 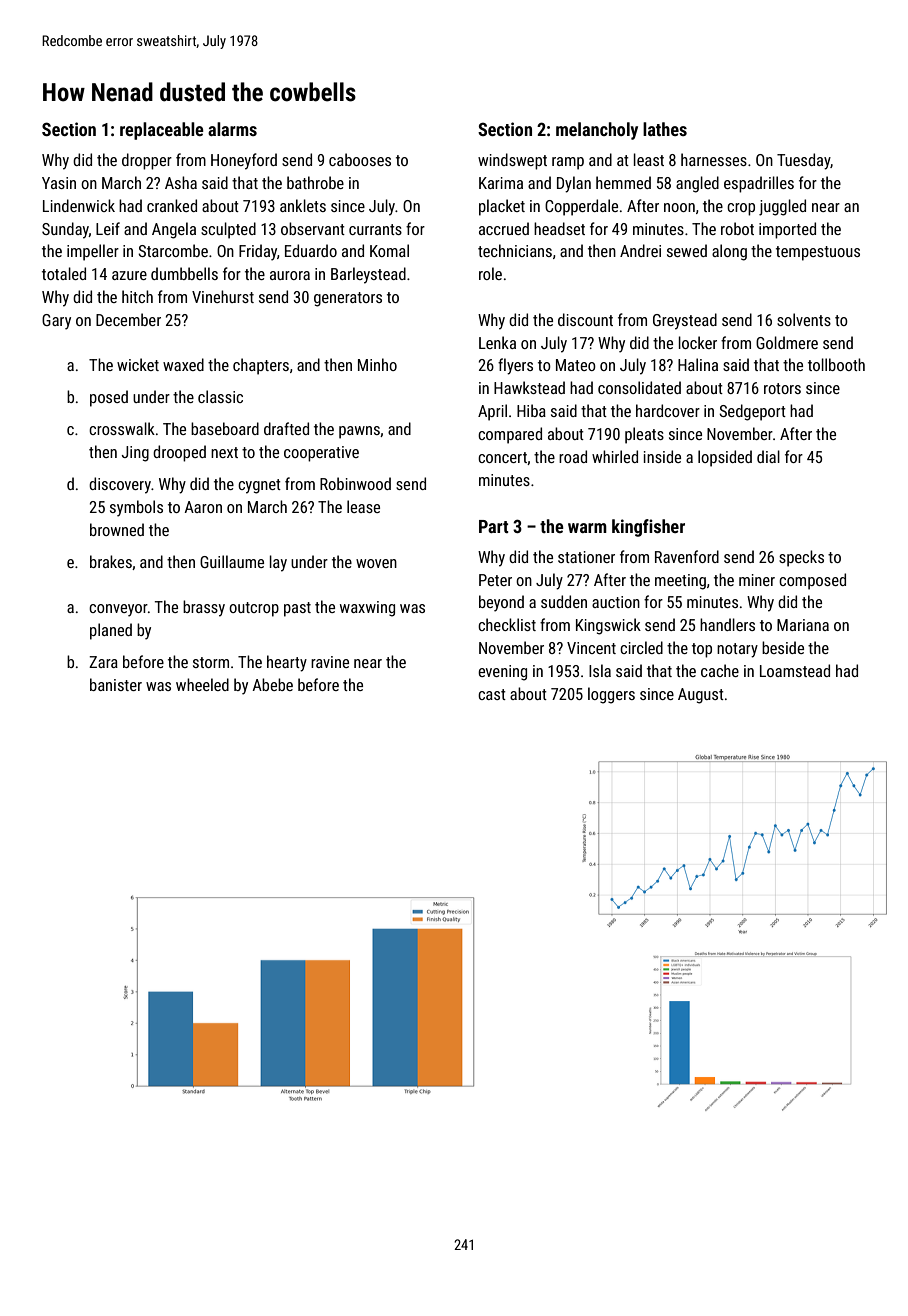 I want to click on kingfisher, so click(x=648, y=528).
